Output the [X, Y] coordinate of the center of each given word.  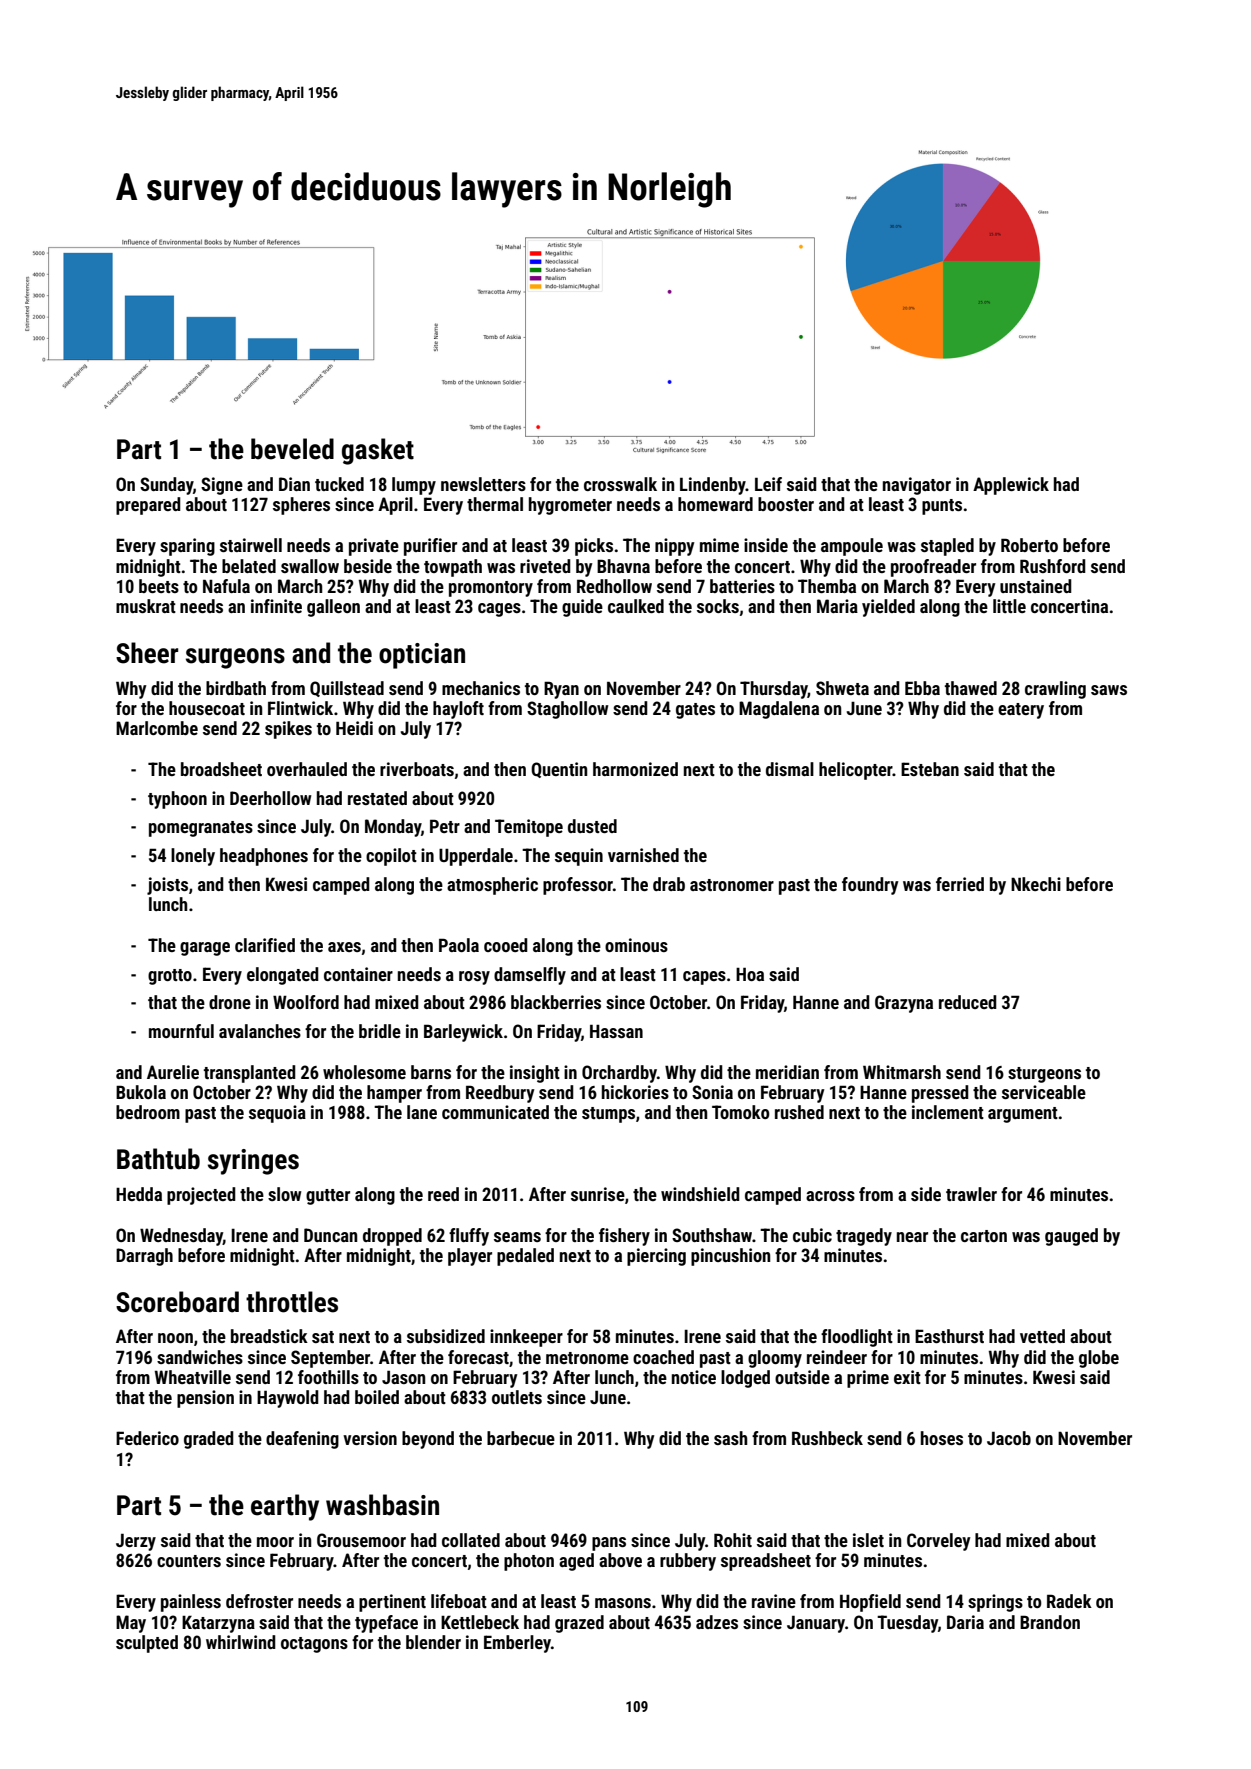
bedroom [148, 1112]
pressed [940, 1094]
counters [189, 1561]
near [912, 1237]
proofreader [933, 568]
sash [730, 1438]
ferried [960, 884]
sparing [187, 547]
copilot [391, 857]
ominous [636, 945]
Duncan [330, 1235]
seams [517, 1237]
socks [718, 606]
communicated [495, 1112]
